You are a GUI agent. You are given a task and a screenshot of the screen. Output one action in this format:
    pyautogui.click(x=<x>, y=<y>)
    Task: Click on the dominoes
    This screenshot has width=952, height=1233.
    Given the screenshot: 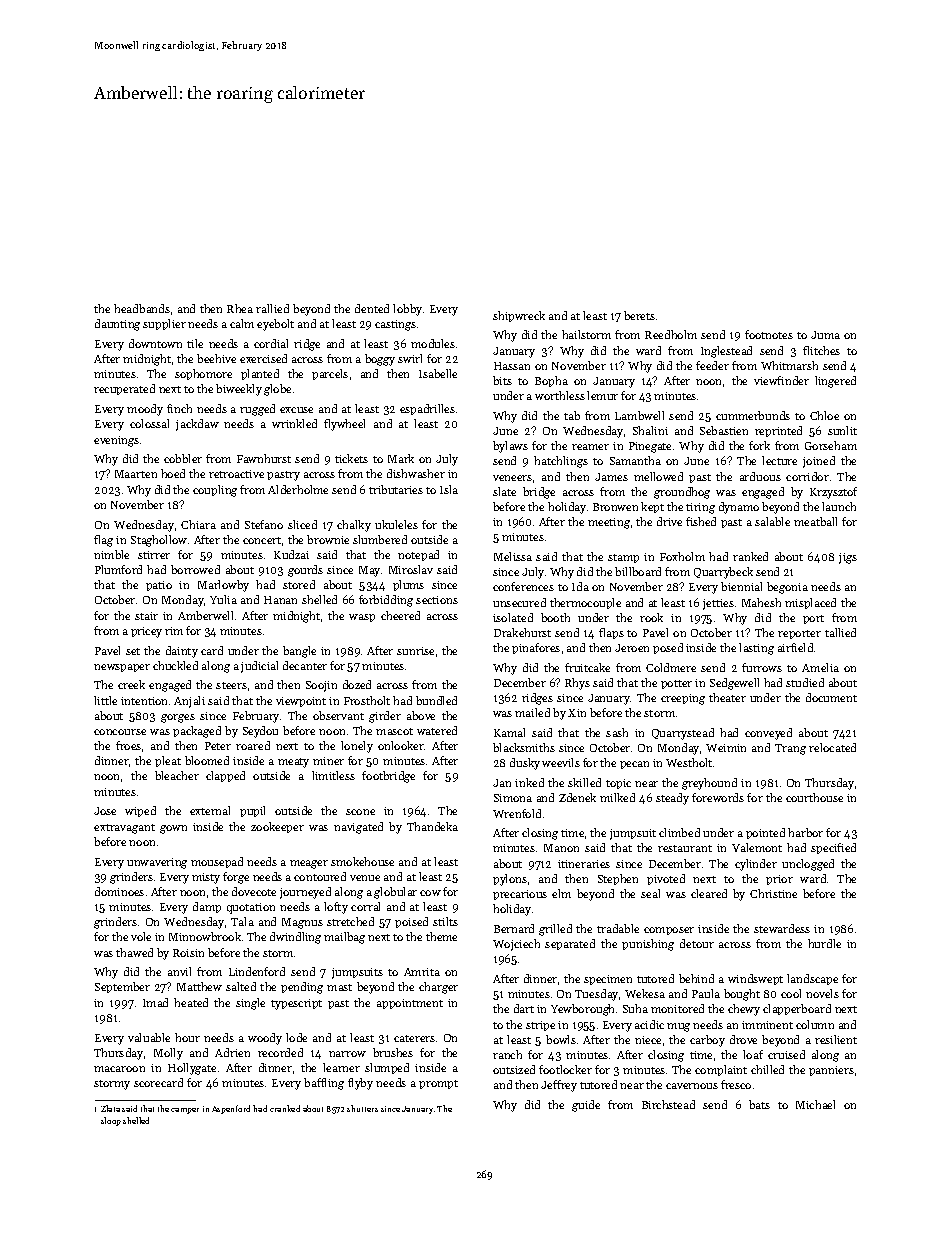 What is the action you would take?
    pyautogui.click(x=119, y=891)
